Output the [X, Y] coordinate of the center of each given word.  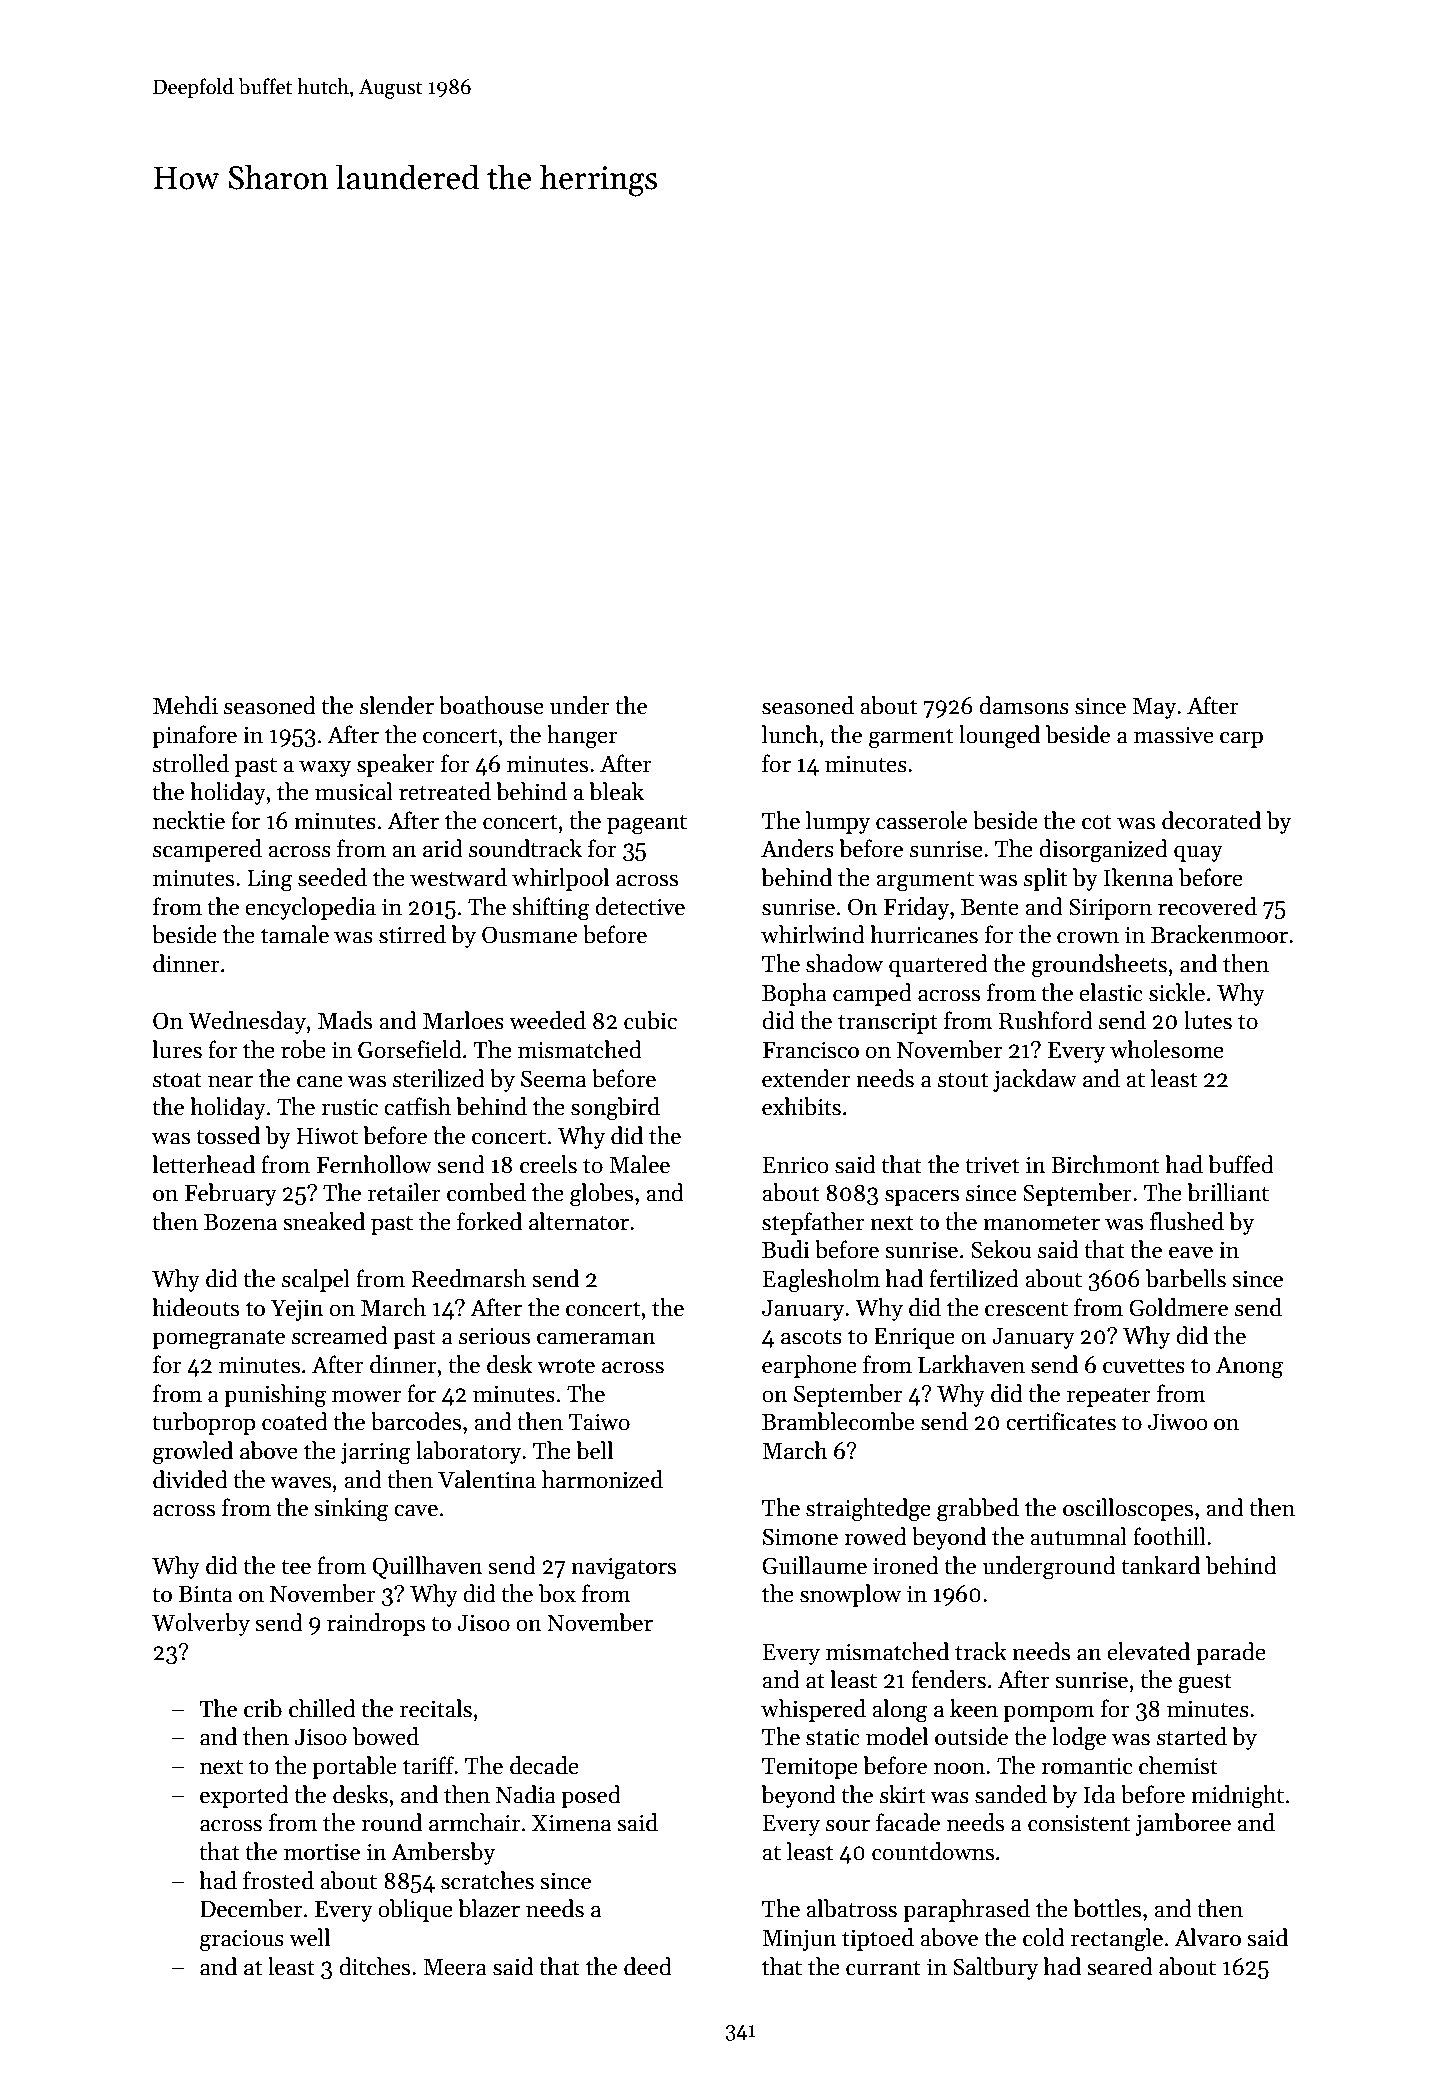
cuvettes [1144, 1366]
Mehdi [185, 705]
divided [190, 1479]
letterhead [203, 1164]
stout [963, 1080]
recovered [1207, 906]
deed [648, 1966]
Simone [800, 1537]
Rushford [1046, 1020]
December [251, 1908]
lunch [790, 734]
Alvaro [1207, 1937]
